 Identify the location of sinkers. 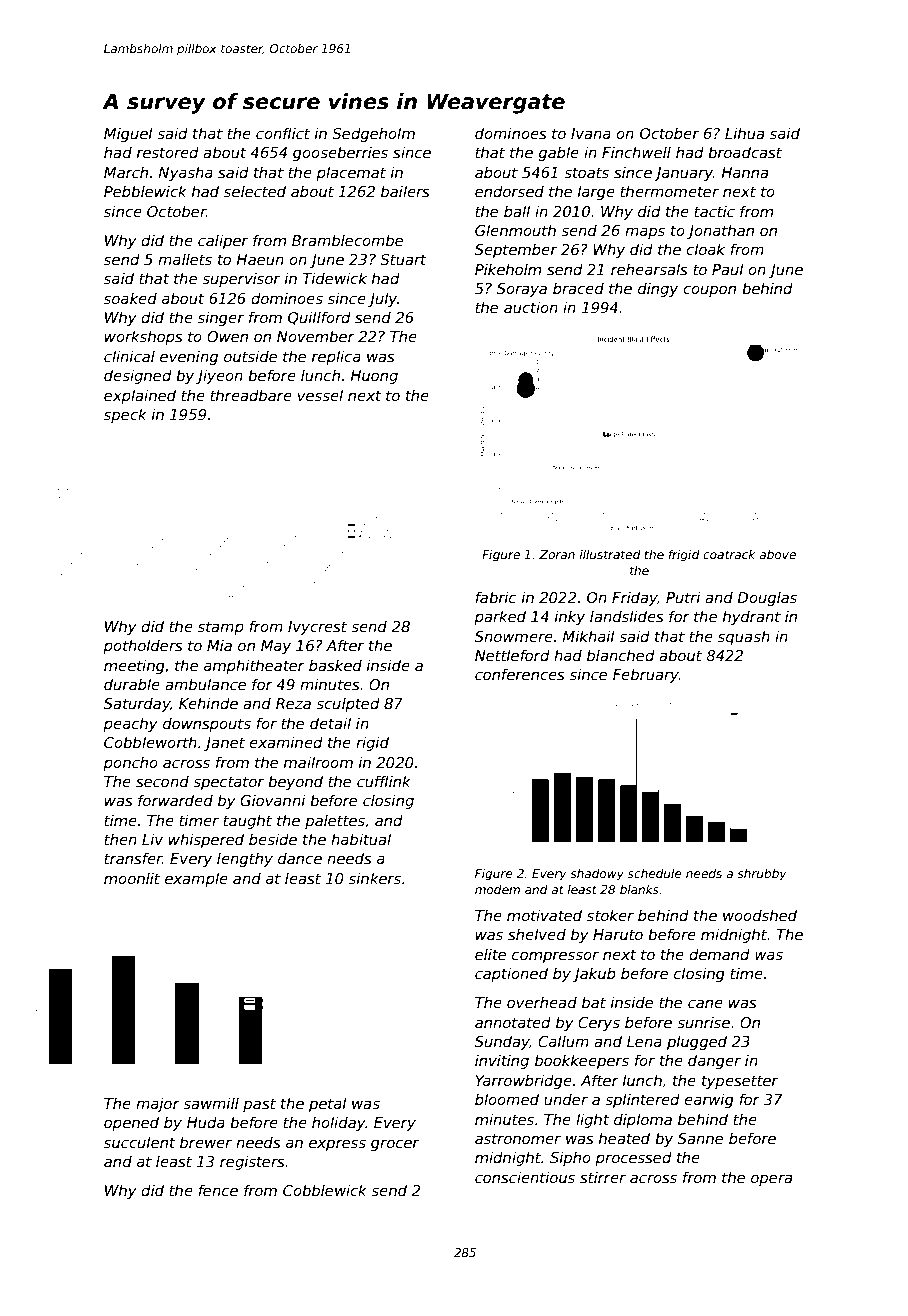
(375, 878).
